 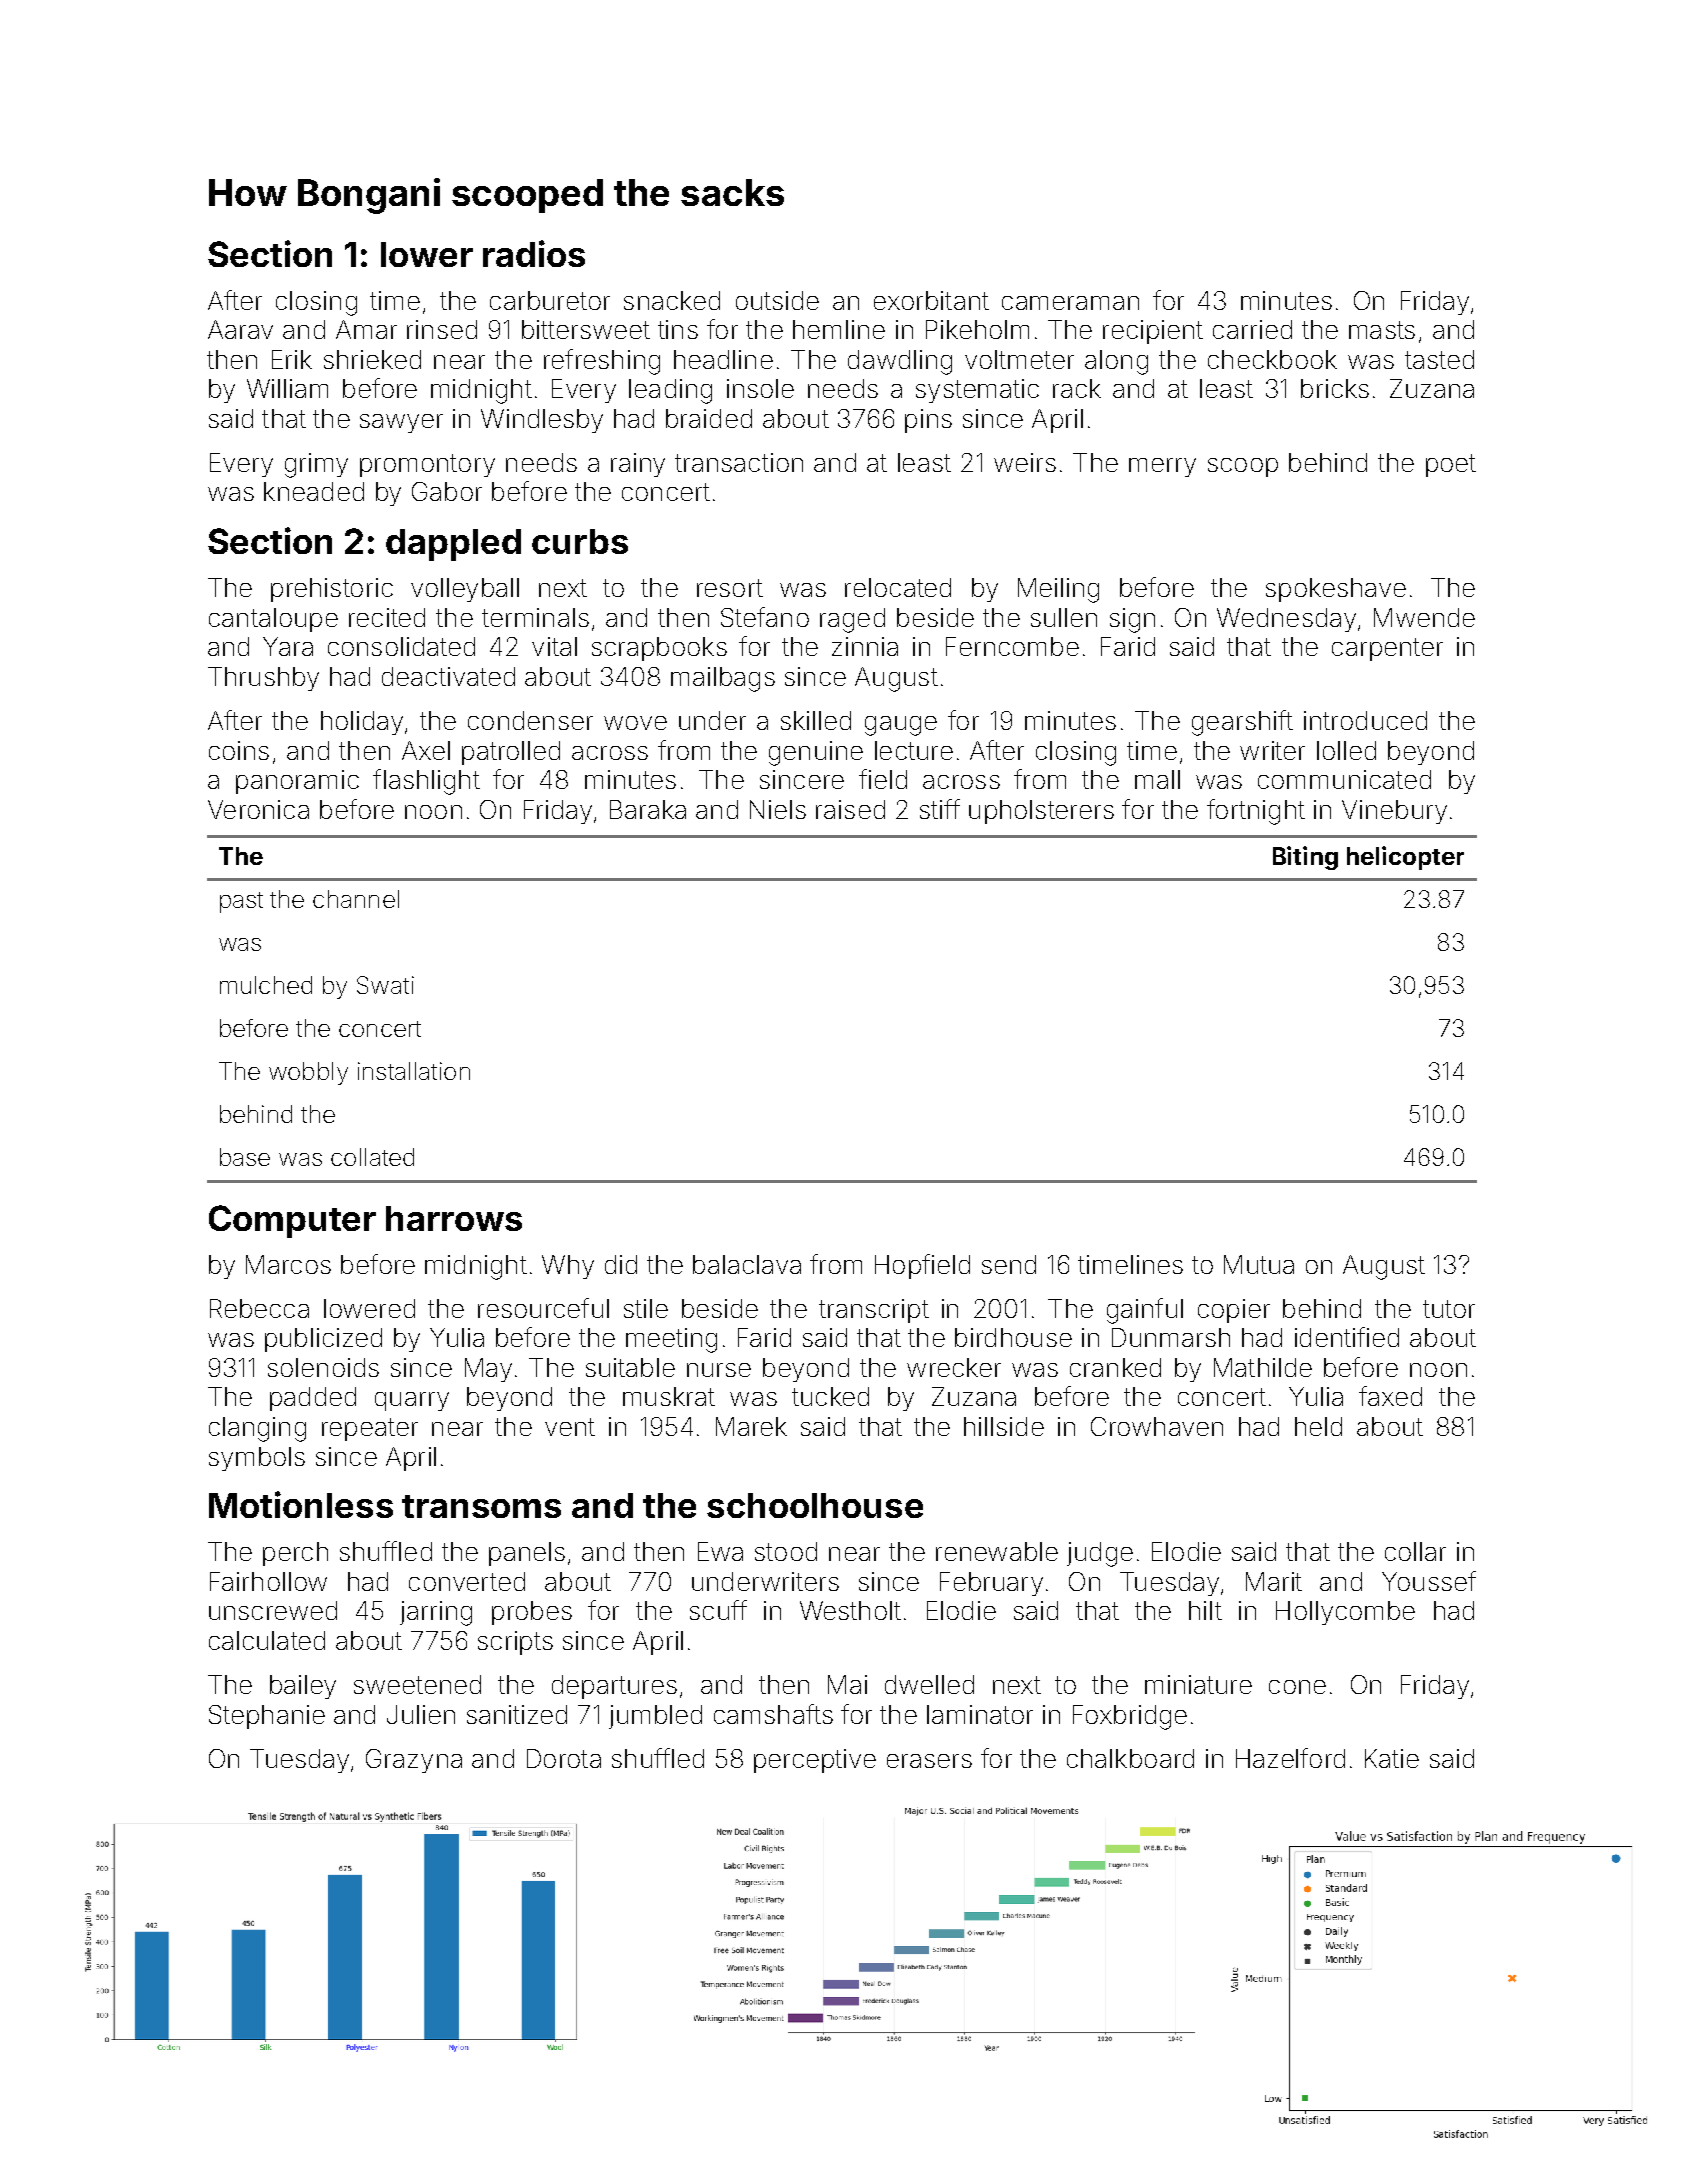 I want to click on poet, so click(x=1451, y=465).
